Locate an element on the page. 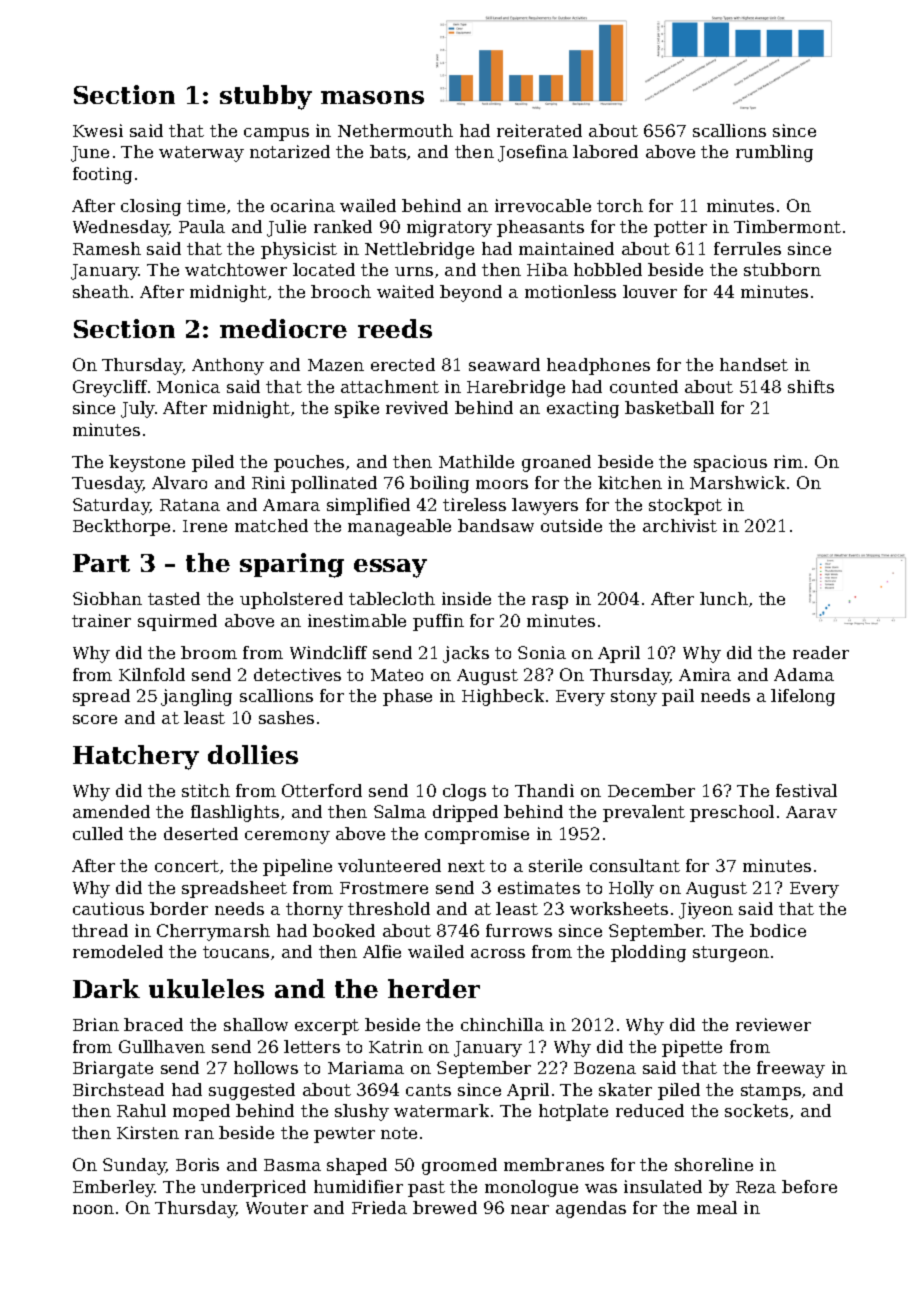 The height and width of the document is (1308, 924). rim is located at coordinates (788, 461).
